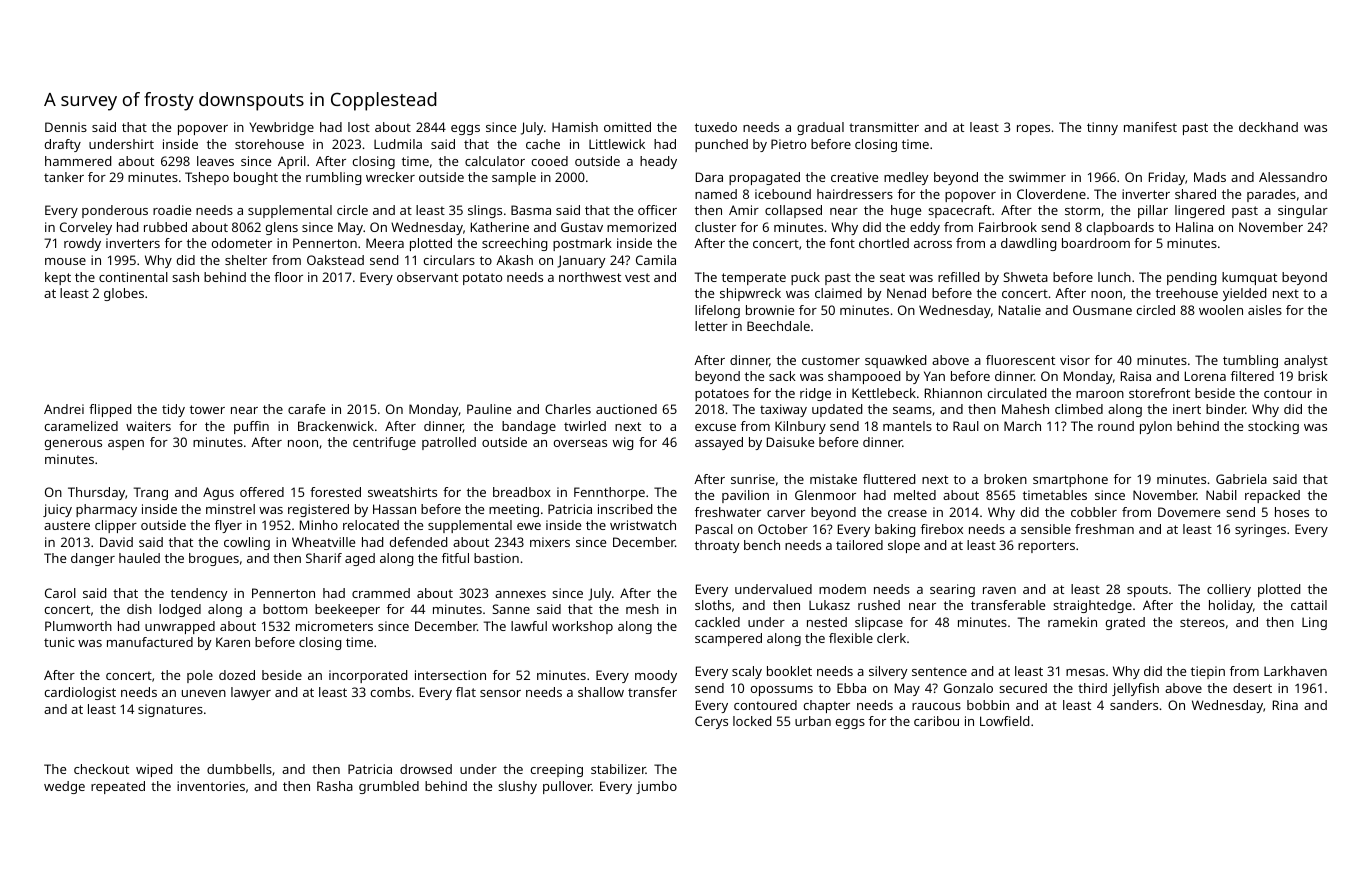 The height and width of the screenshot is (887, 1372). Describe the element at coordinates (1285, 705) in the screenshot. I see `Rina` at that location.
